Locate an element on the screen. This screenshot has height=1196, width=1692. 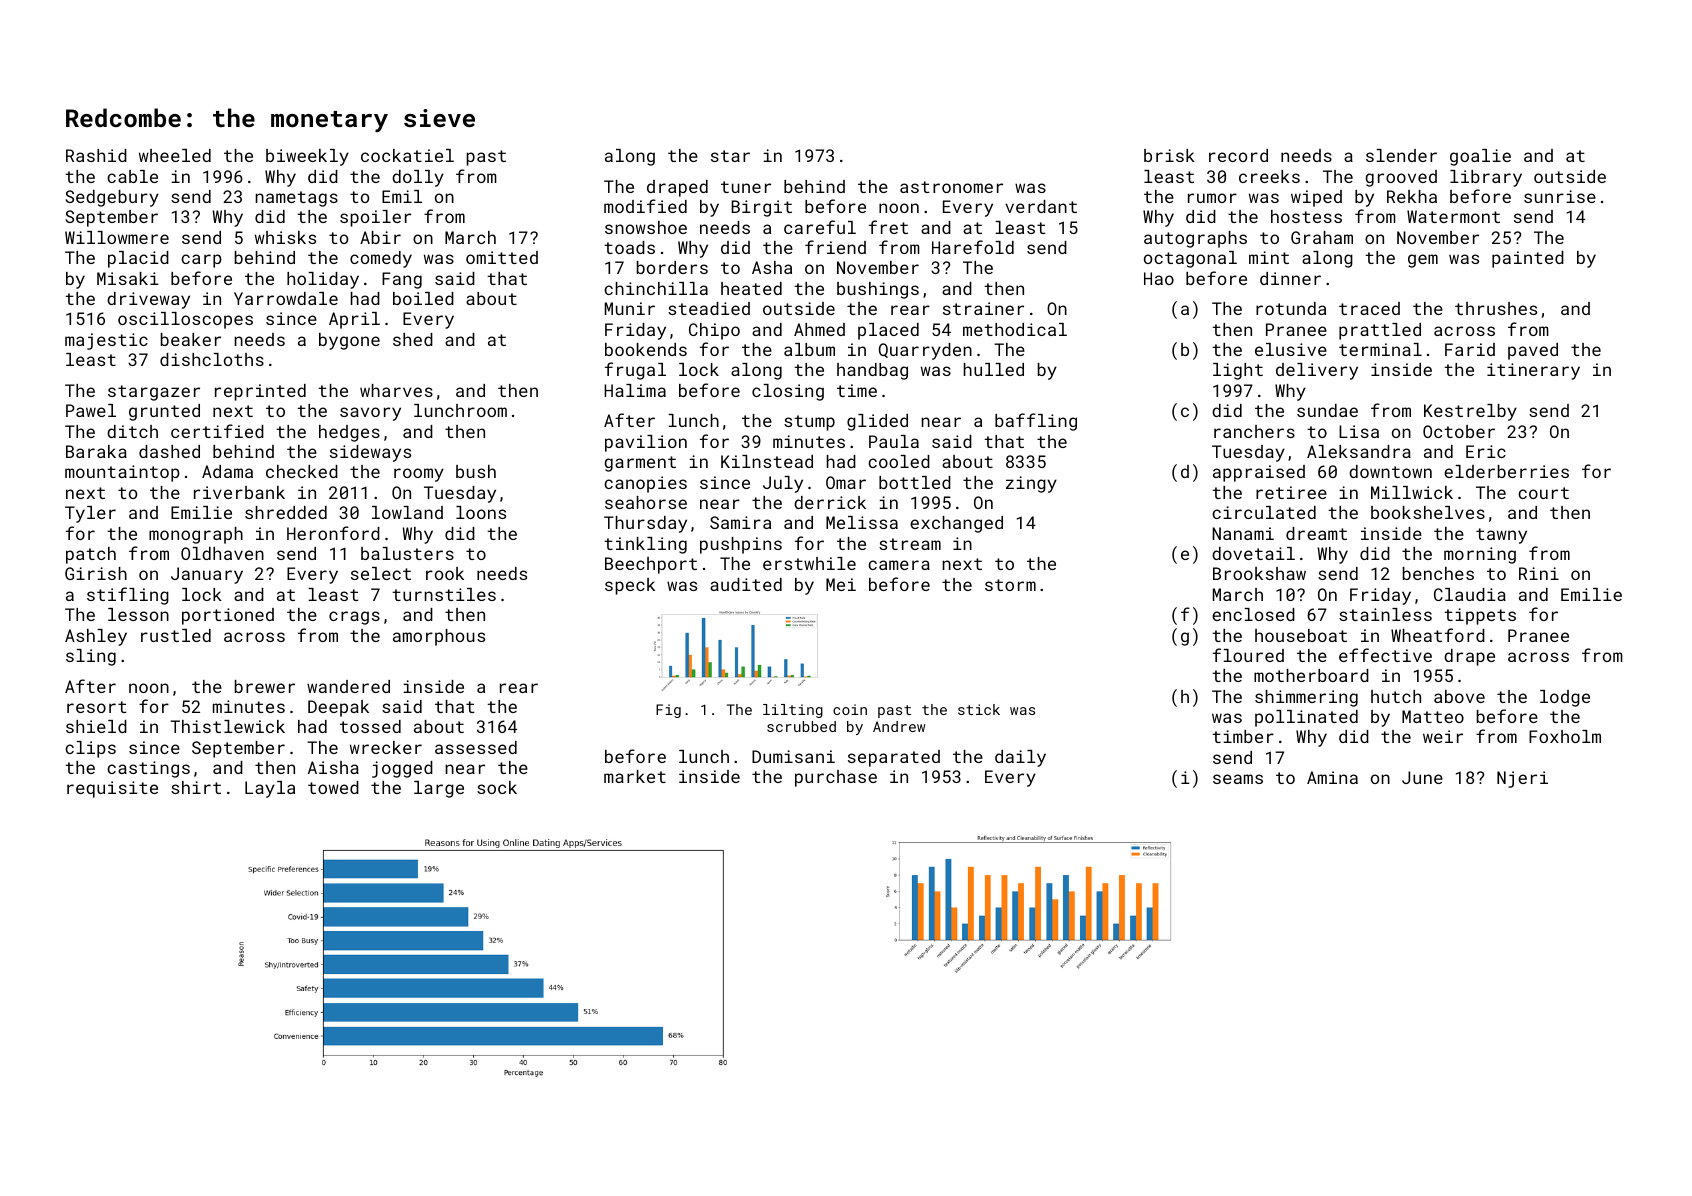
sunrise is located at coordinates (1560, 196).
